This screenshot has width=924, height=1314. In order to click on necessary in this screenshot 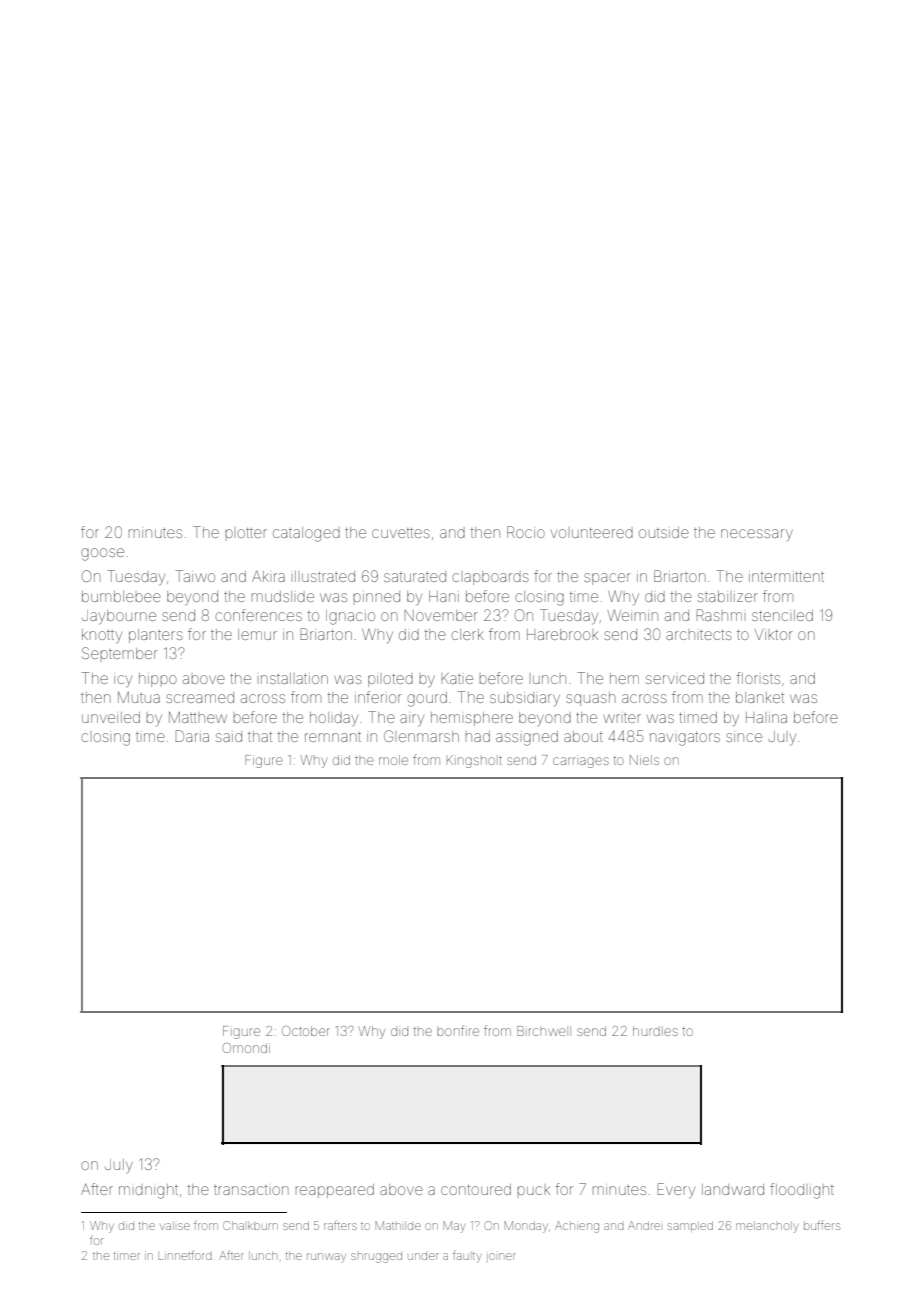, I will do `click(757, 535)`.
